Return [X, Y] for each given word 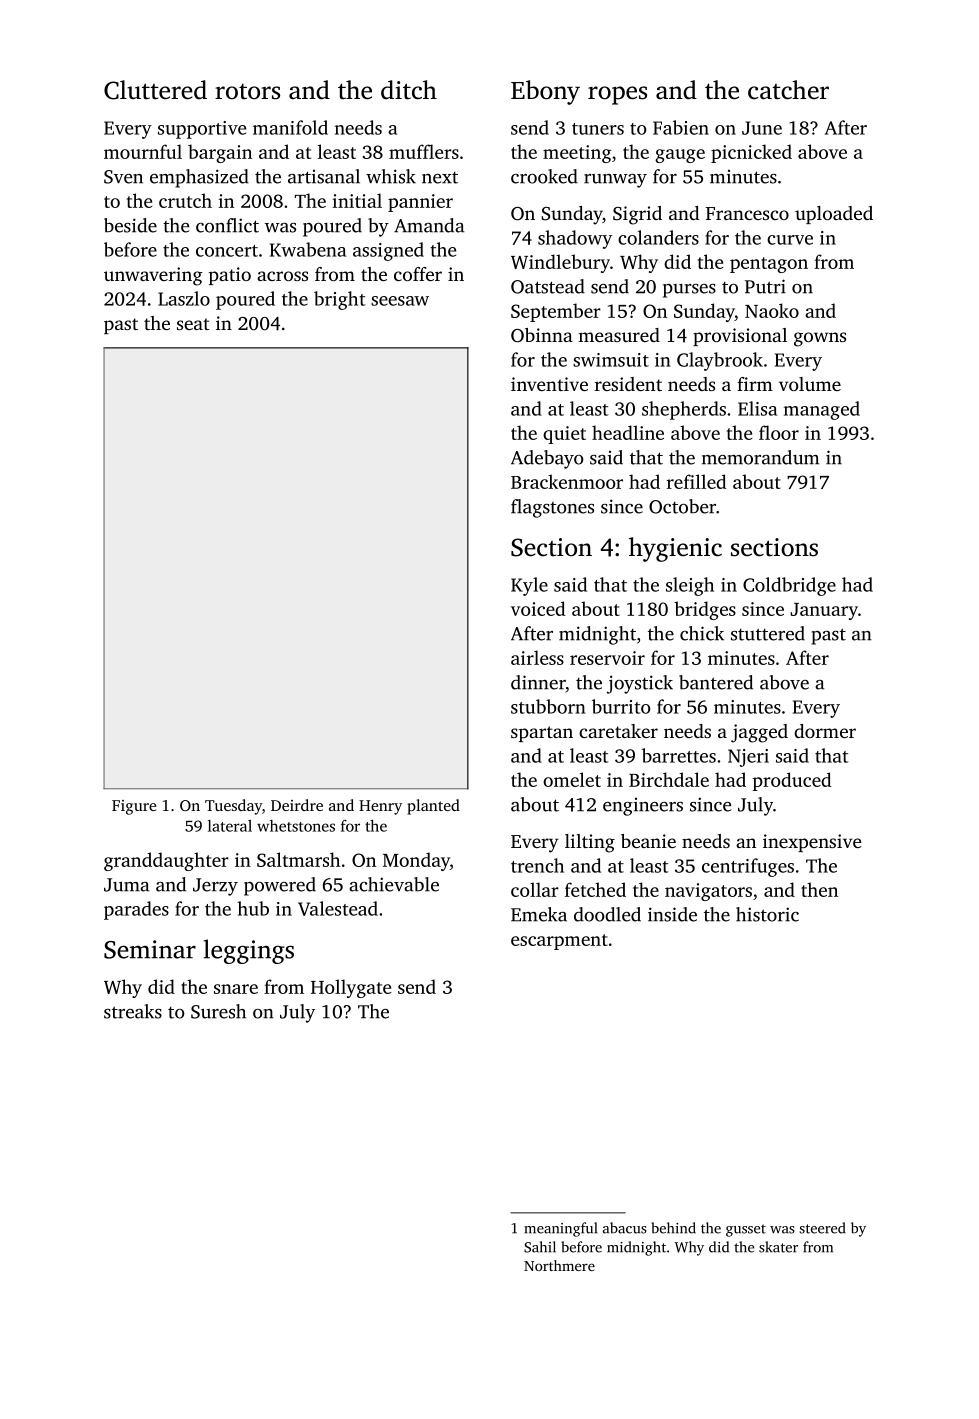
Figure [134, 807]
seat [193, 324]
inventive [549, 384]
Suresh [218, 1011]
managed [822, 410]
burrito [621, 706]
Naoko [772, 310]
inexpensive [812, 843]
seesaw [400, 301]
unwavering [153, 276]
